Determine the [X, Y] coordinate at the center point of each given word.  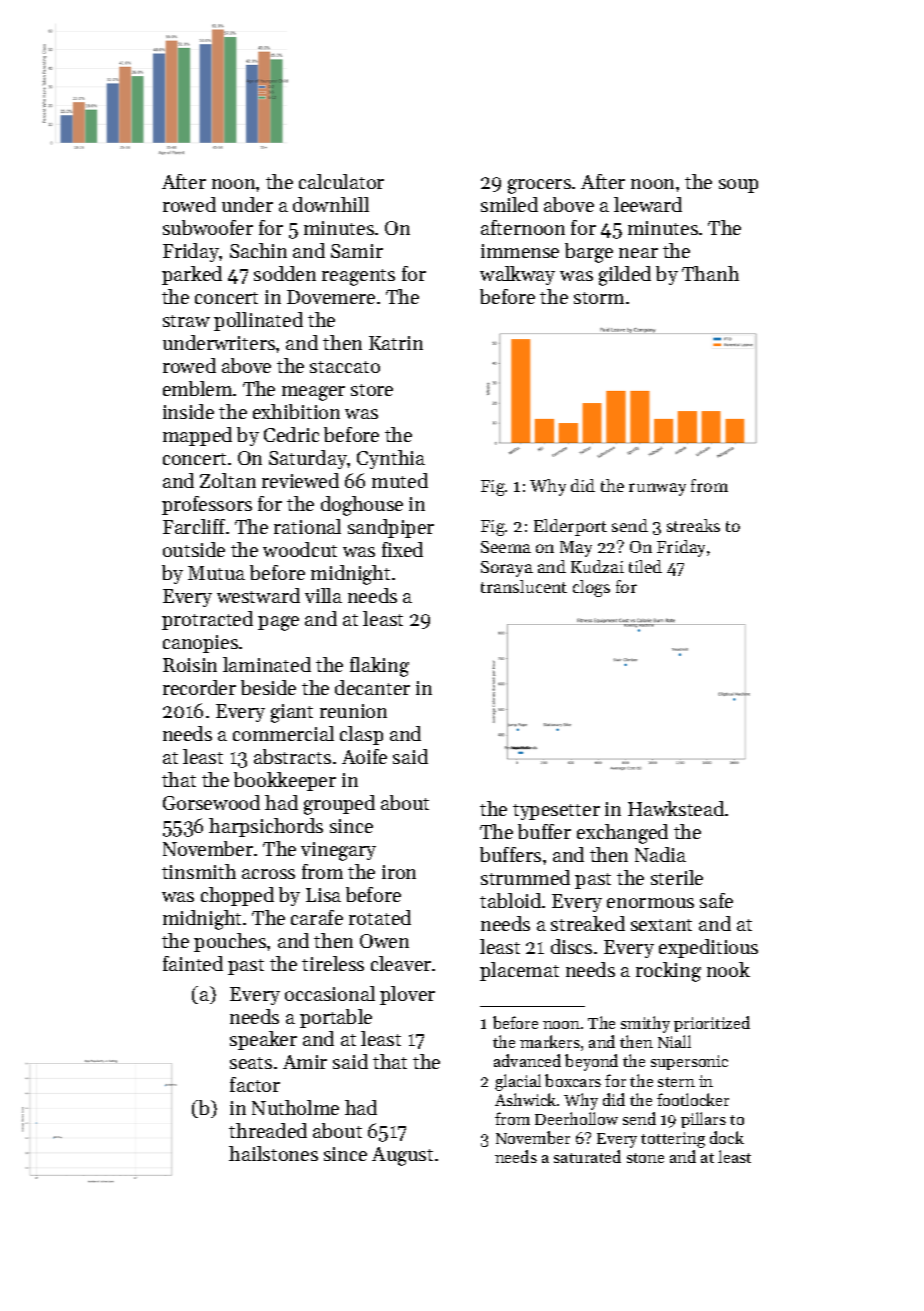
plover [407, 995]
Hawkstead [676, 808]
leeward [648, 204]
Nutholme [295, 1107]
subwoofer [208, 227]
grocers [539, 186]
